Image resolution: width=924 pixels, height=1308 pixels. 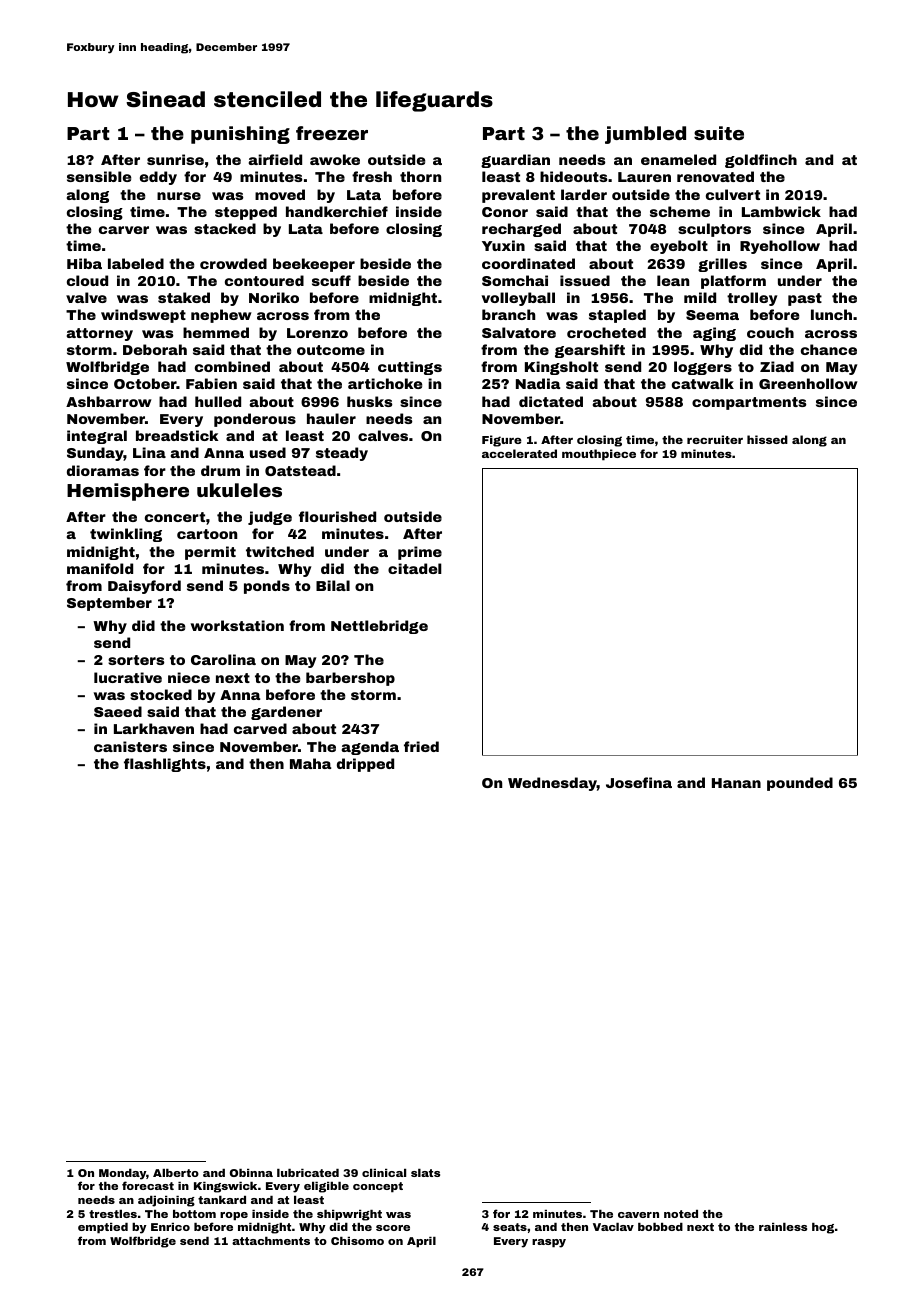 I want to click on punishing, so click(x=240, y=135).
